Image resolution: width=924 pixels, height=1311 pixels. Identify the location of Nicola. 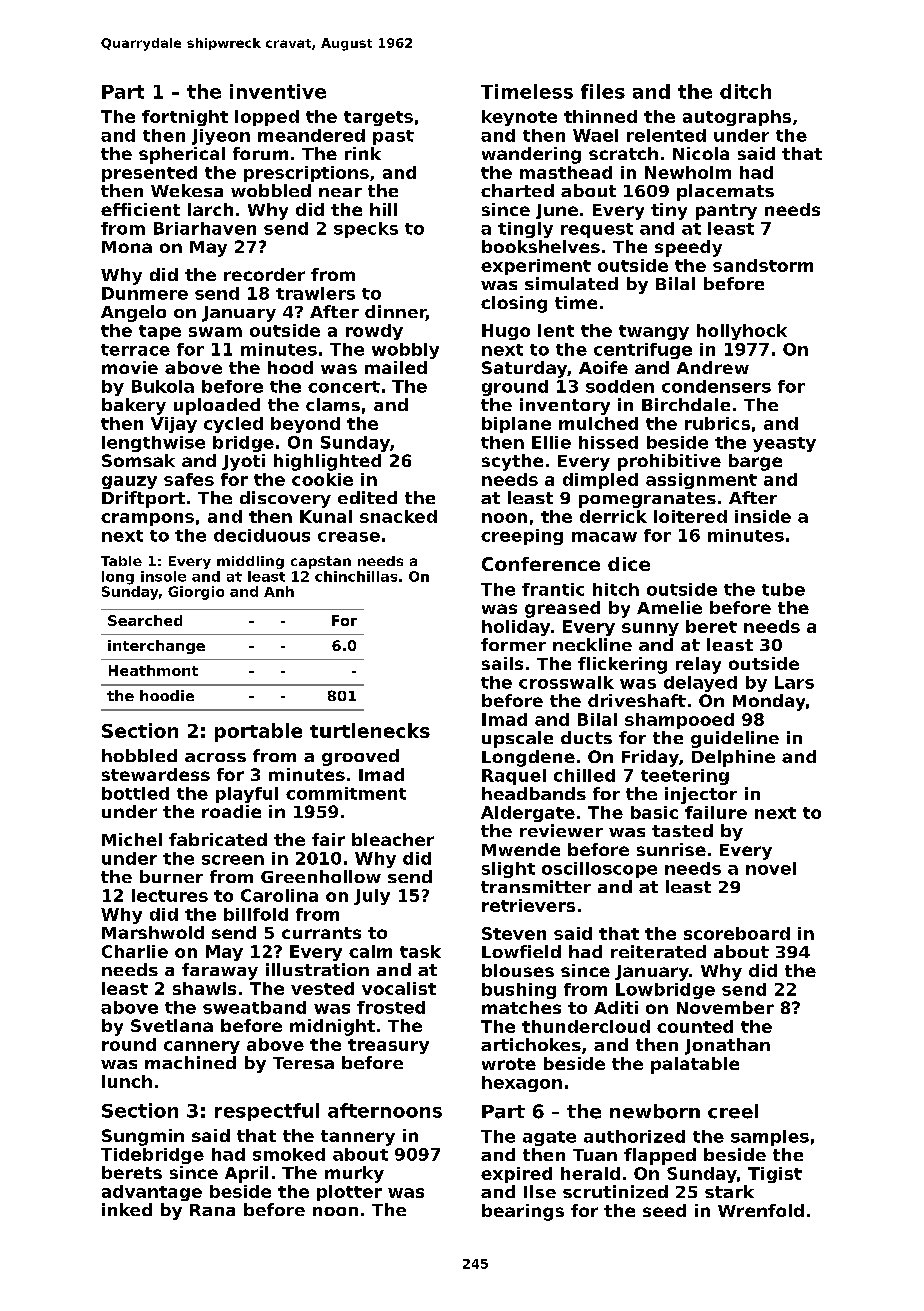
(701, 153).
